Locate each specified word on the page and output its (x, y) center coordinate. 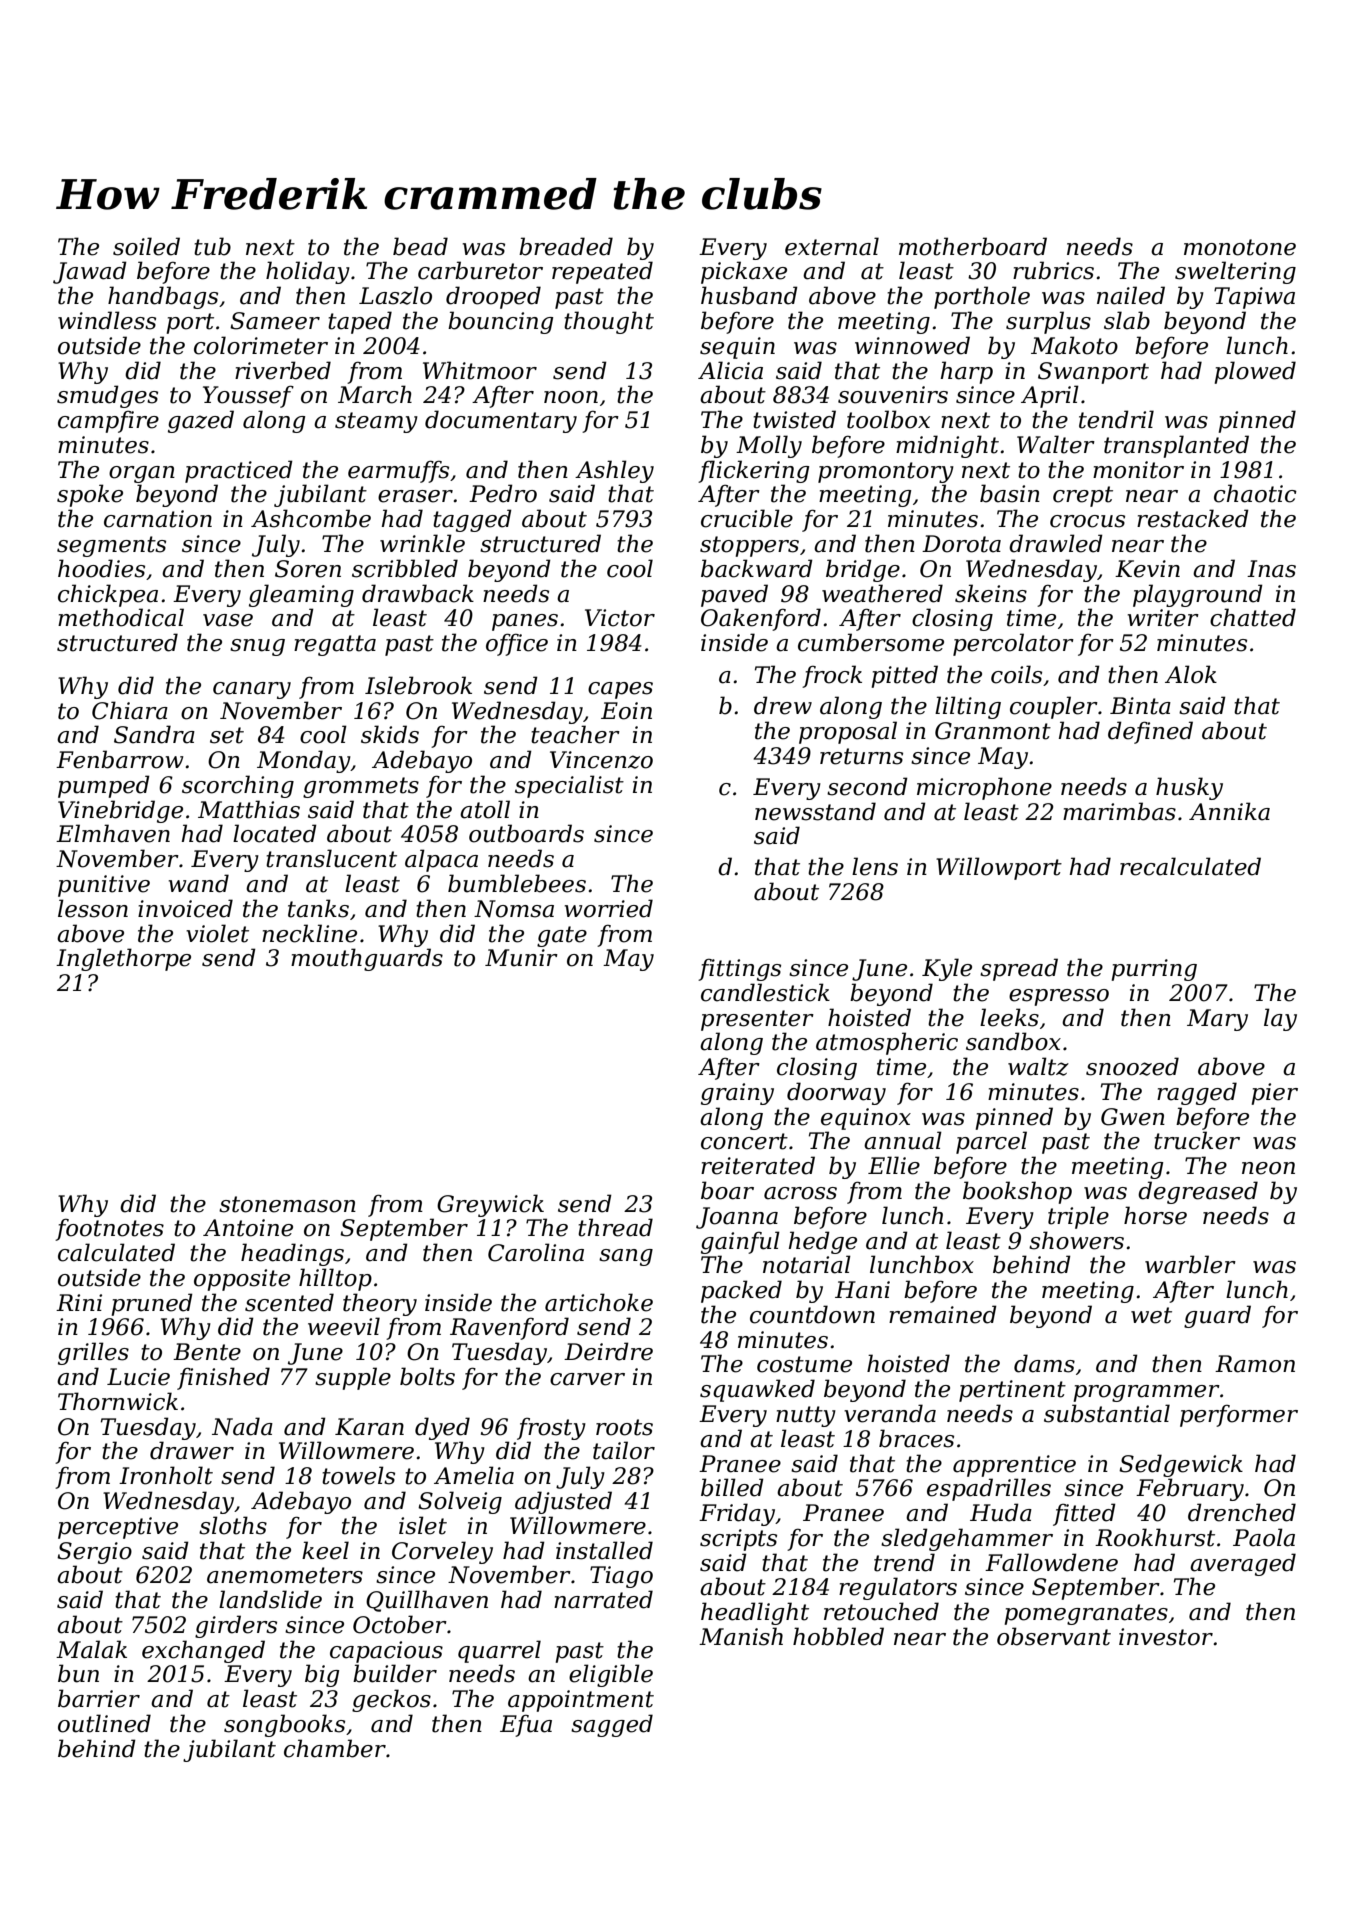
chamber (335, 1748)
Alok (1191, 674)
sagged (612, 1725)
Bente (207, 1352)
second (867, 786)
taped (360, 322)
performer (1239, 1415)
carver (587, 1379)
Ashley (614, 471)
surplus (1048, 322)
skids (390, 734)
